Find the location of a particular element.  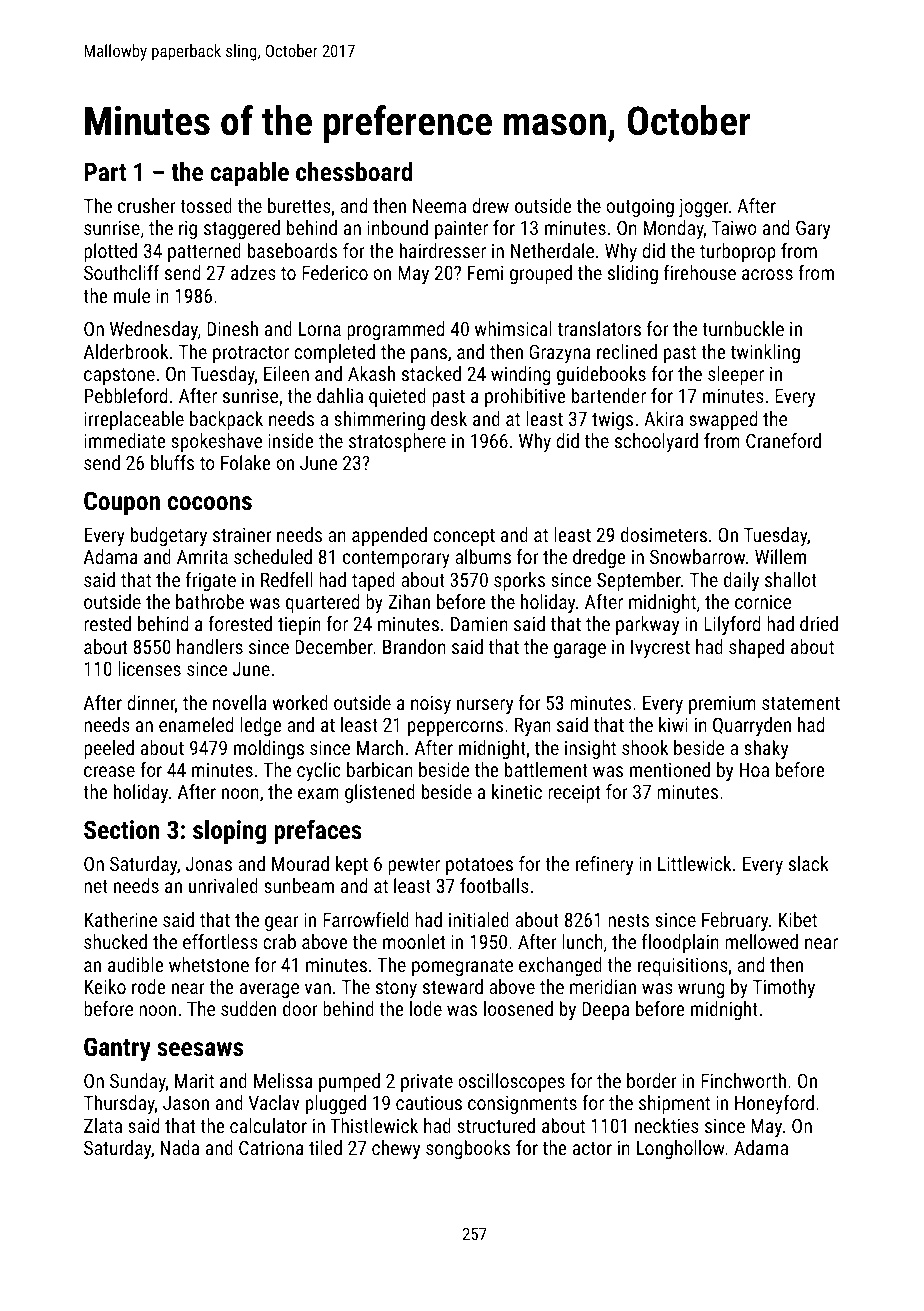

Brandon is located at coordinates (414, 646).
